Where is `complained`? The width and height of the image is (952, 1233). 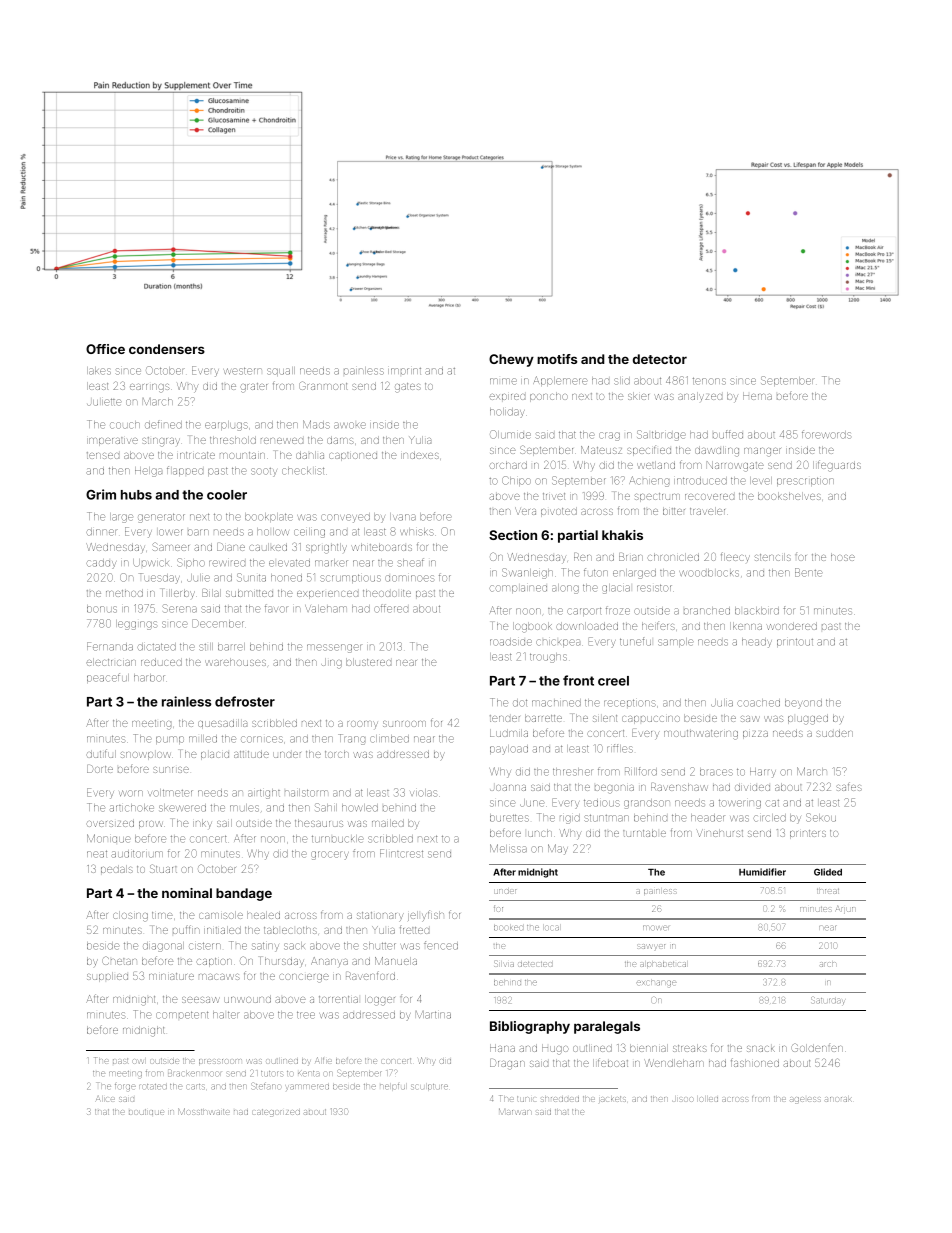 complained is located at coordinates (518, 589).
